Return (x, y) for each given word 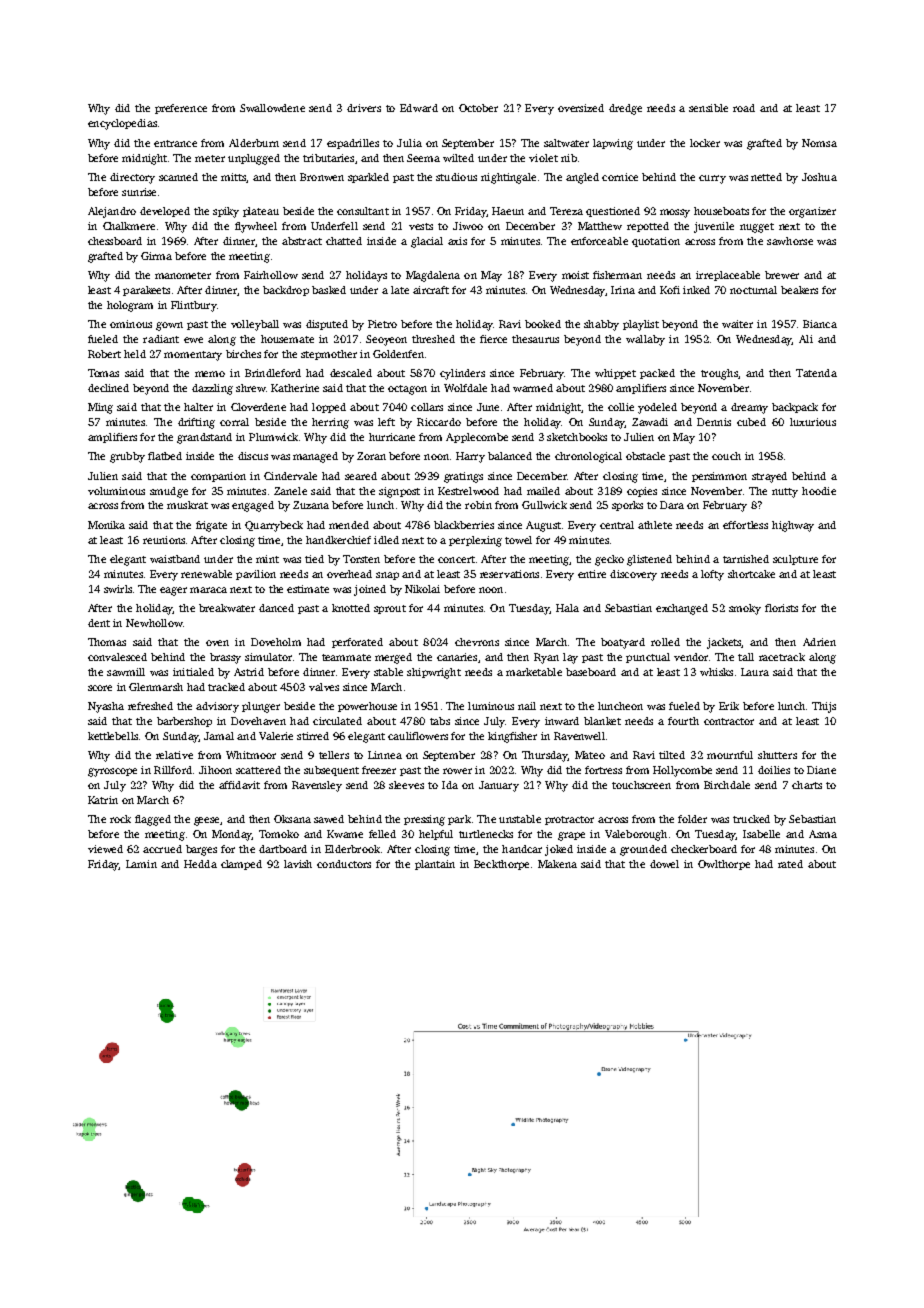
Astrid (249, 672)
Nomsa (819, 143)
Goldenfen (398, 354)
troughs (719, 374)
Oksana (292, 819)
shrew (251, 388)
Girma (156, 256)
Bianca (820, 324)
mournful (730, 755)
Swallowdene (272, 108)
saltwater (566, 143)
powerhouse (367, 707)
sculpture (795, 560)
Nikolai (422, 589)
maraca (208, 590)
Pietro (382, 324)
